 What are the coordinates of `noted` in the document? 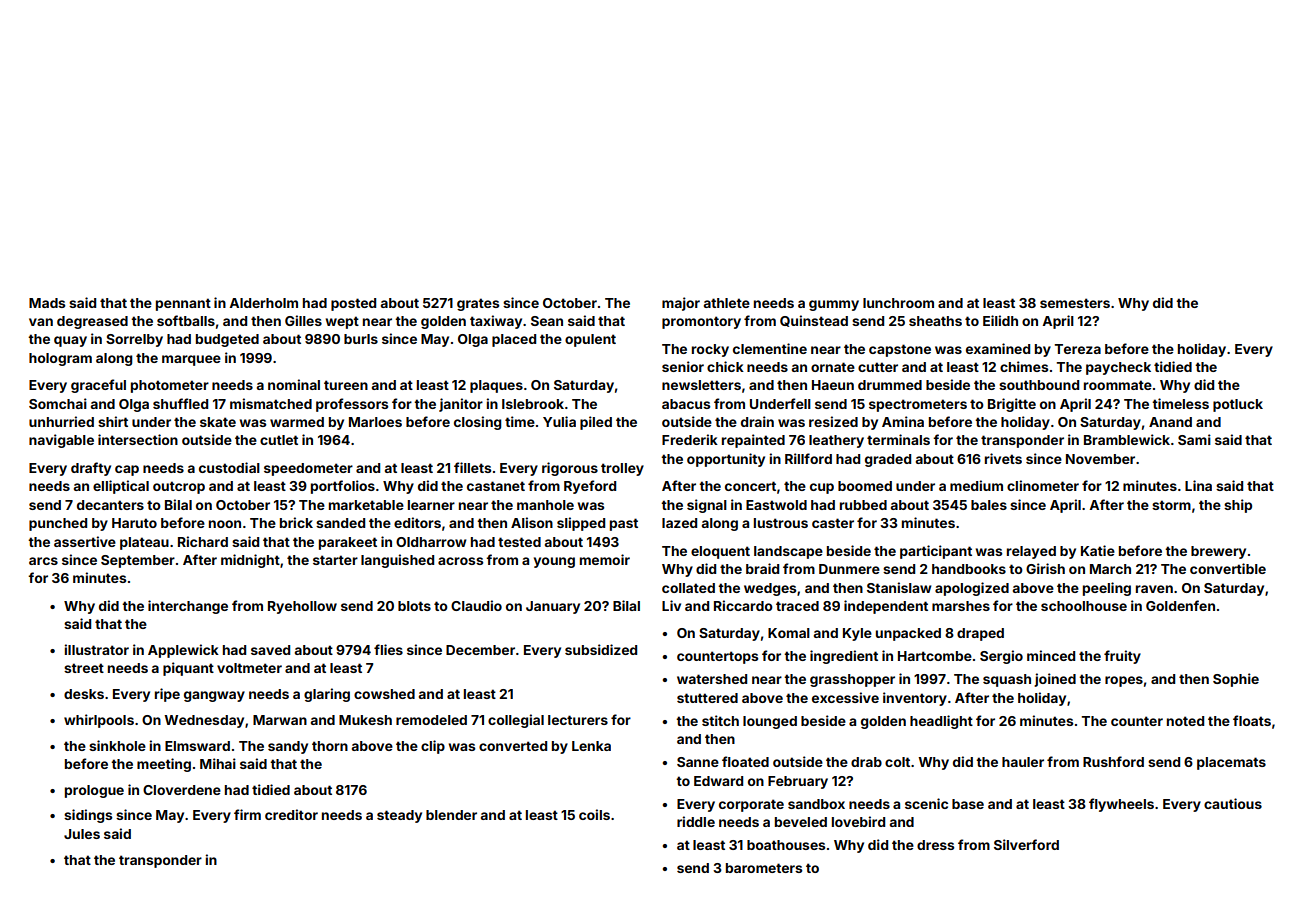 It's located at (1185, 721).
